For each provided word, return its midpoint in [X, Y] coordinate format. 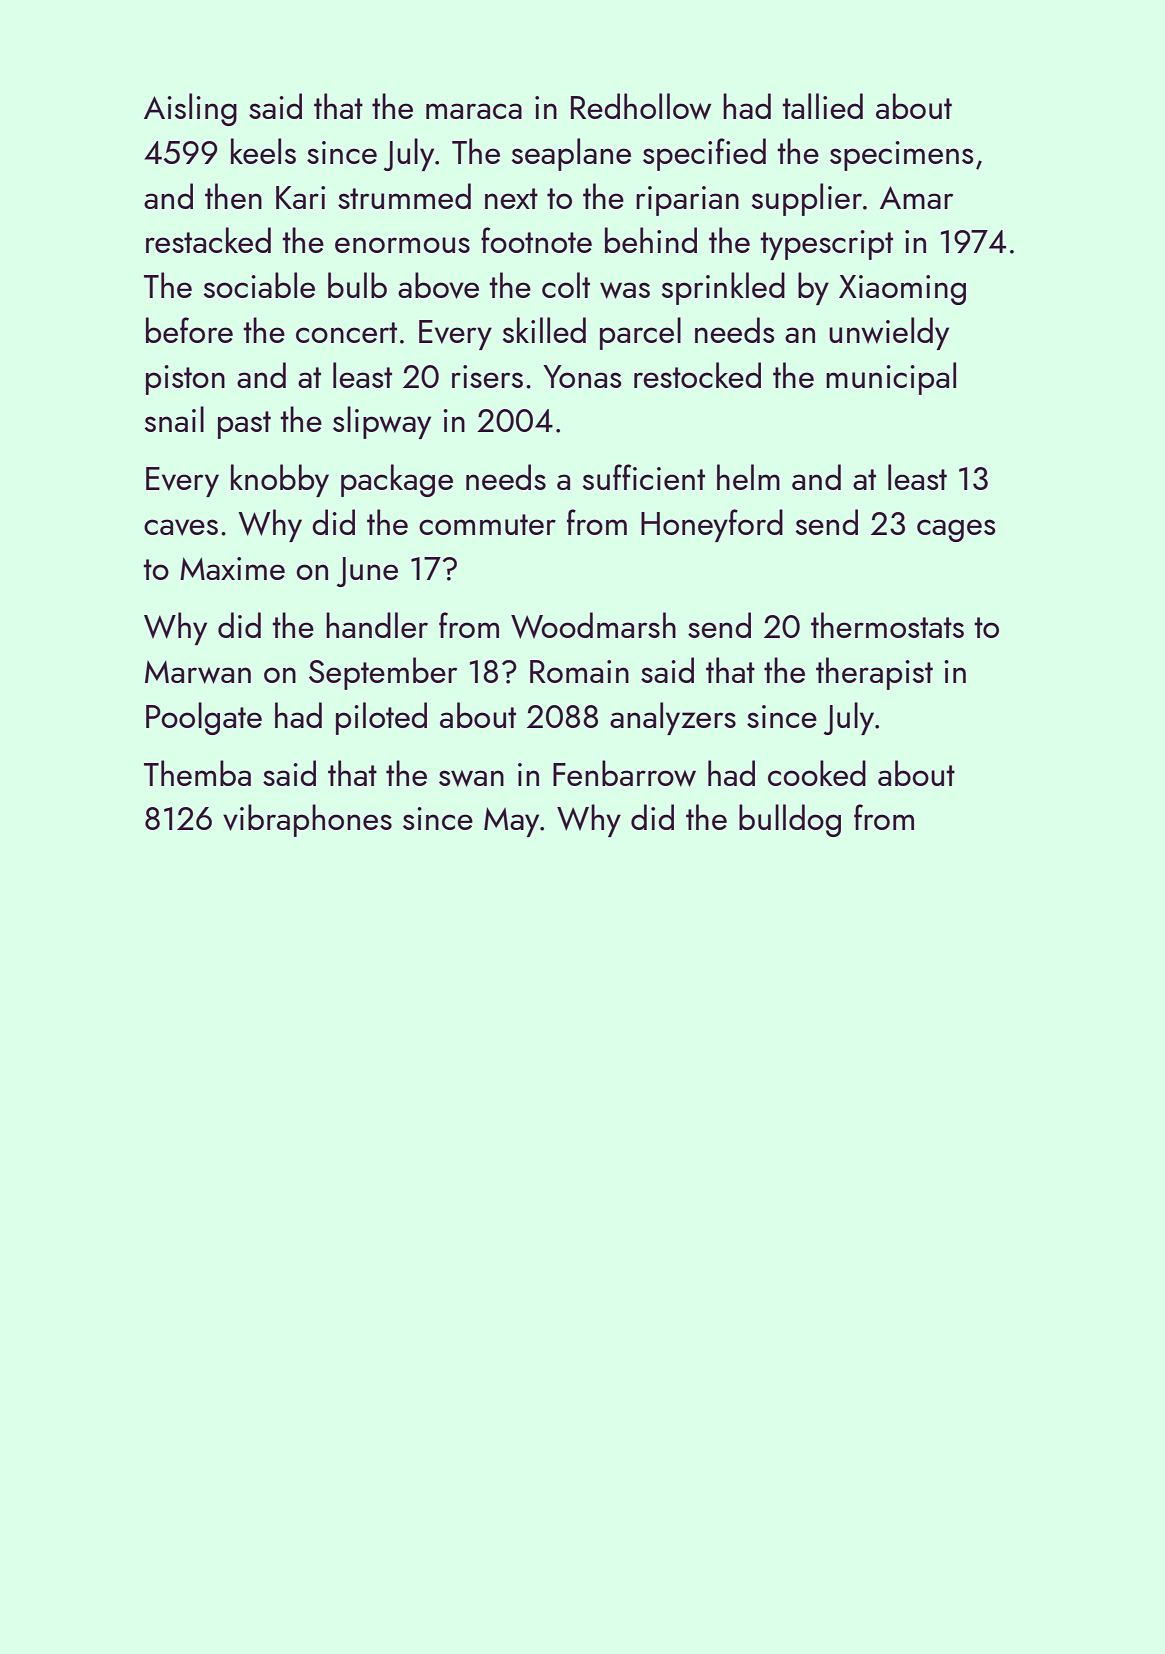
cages [956, 530]
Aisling [190, 109]
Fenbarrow [624, 773]
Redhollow [641, 106]
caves [181, 527]
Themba [197, 773]
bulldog [790, 820]
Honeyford [712, 525]
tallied [822, 106]
